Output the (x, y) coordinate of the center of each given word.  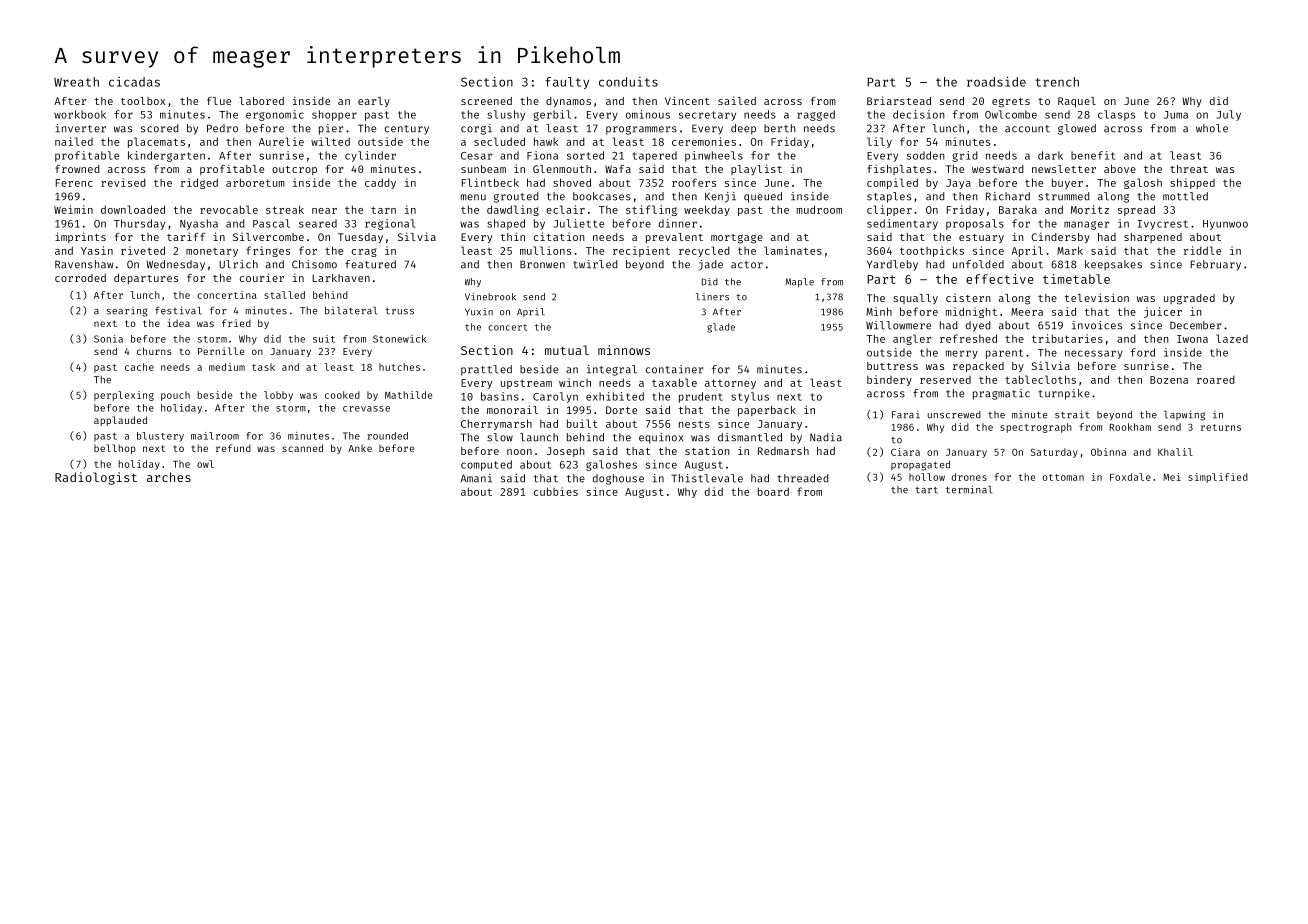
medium (227, 367)
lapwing (1184, 415)
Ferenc (74, 183)
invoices (1097, 325)
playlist (756, 169)
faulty (567, 83)
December (1196, 325)
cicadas (134, 82)
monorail (512, 409)
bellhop (115, 449)
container (675, 369)
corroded (80, 278)
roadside (996, 82)
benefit (1093, 155)
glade (721, 328)
